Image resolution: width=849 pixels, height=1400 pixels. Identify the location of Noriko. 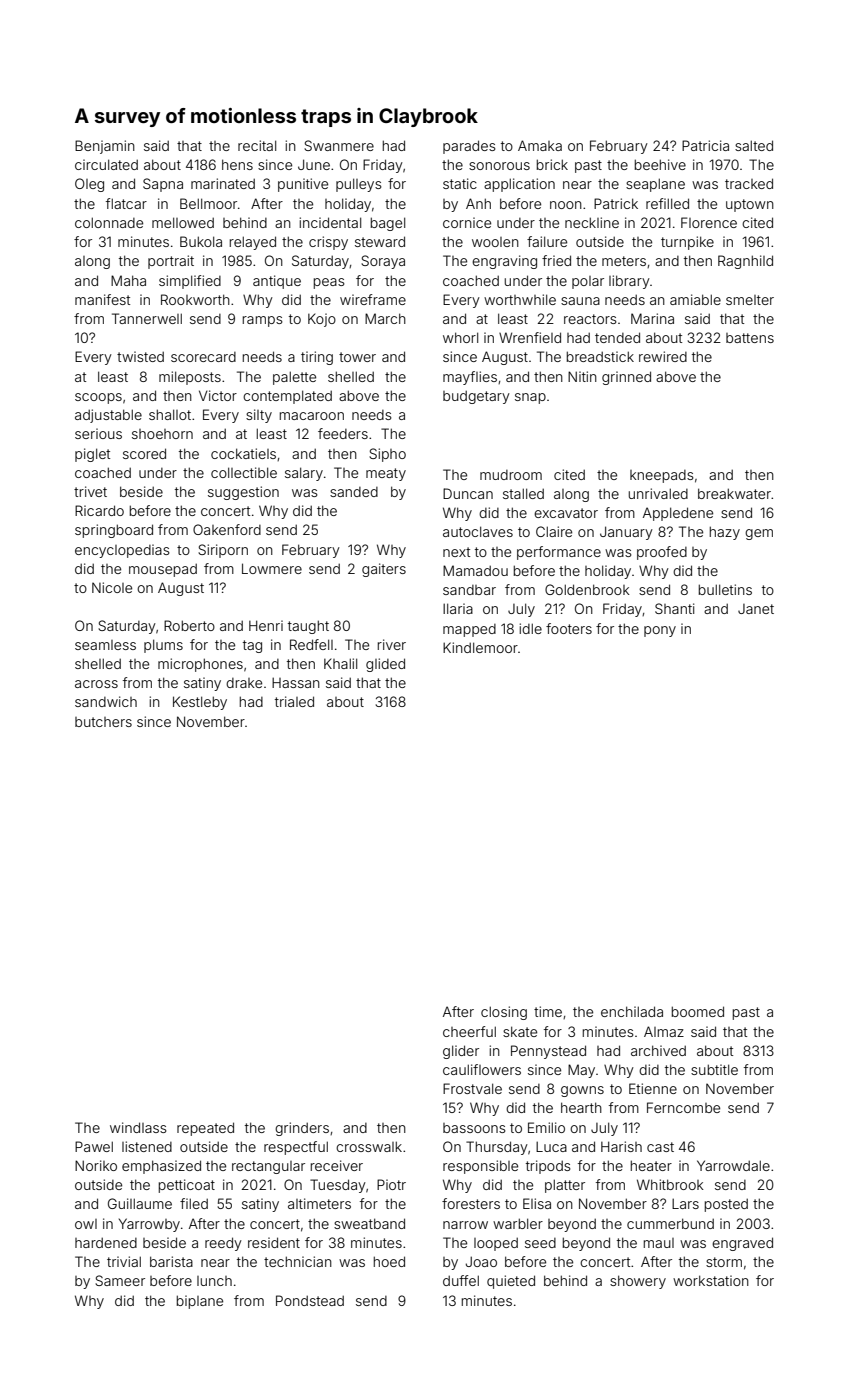
(96, 1165).
